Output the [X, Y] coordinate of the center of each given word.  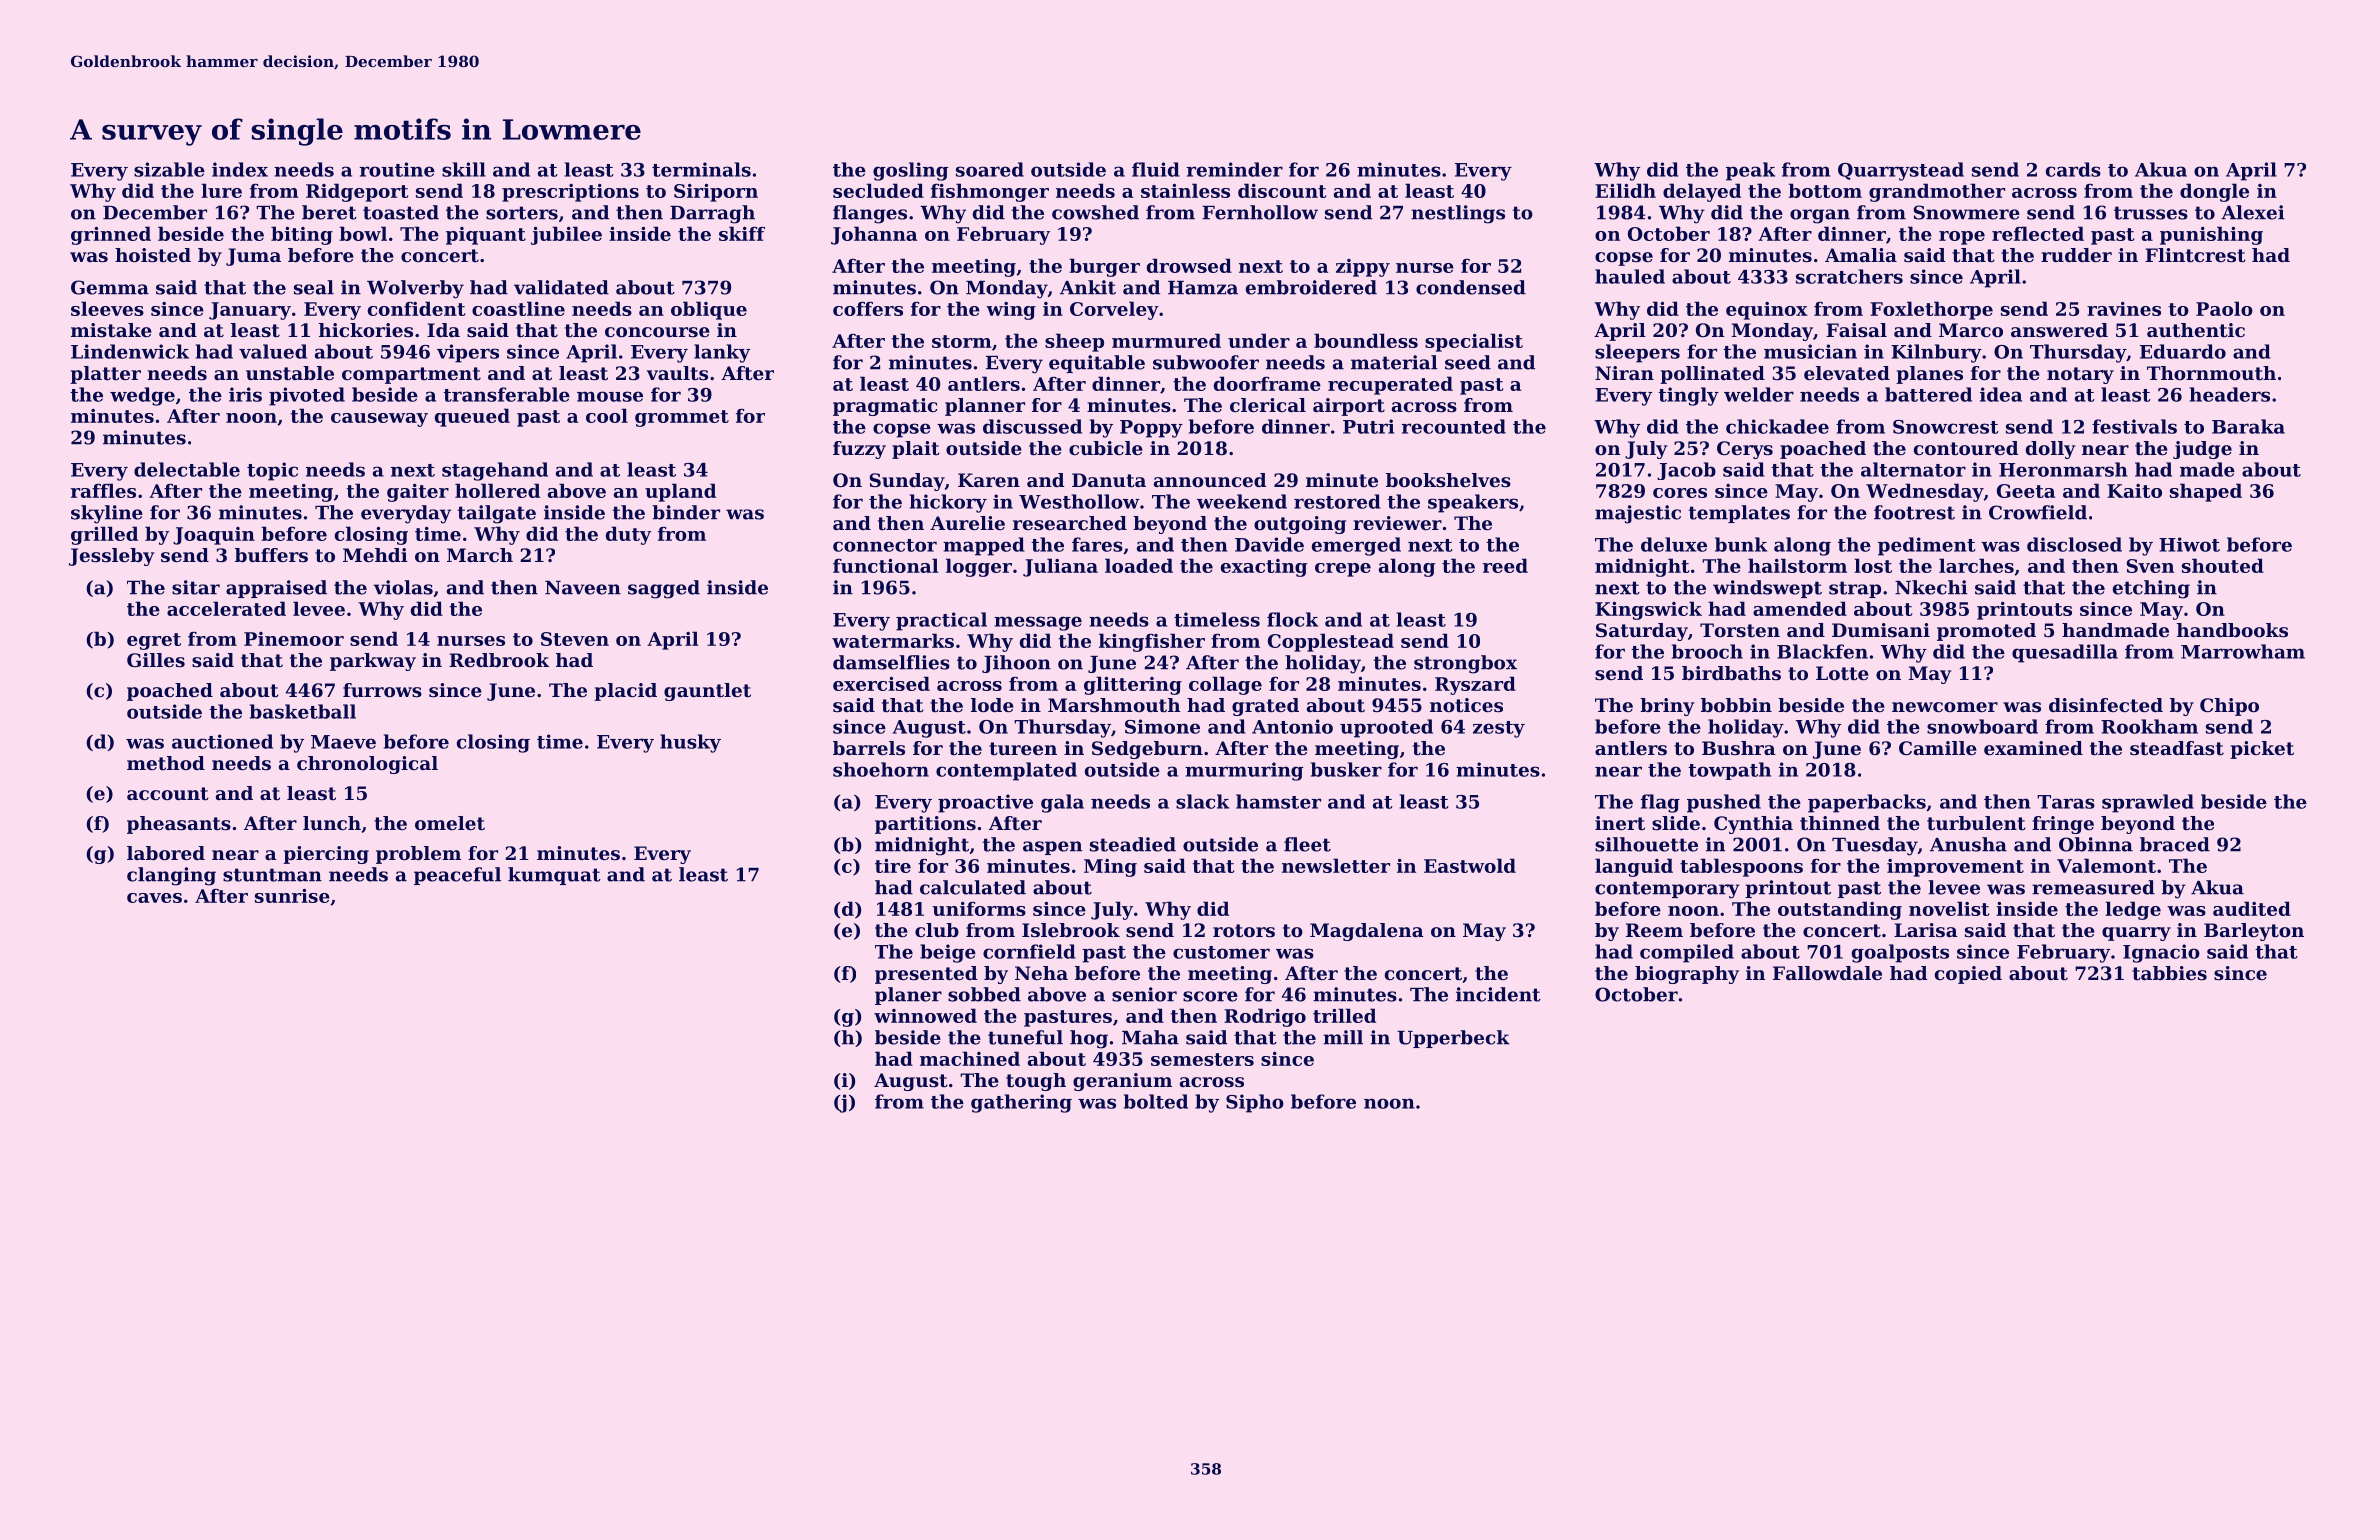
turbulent [1976, 823]
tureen [1023, 749]
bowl [363, 233]
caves [154, 898]
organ [1820, 216]
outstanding [1840, 910]
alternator [1913, 469]
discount [1282, 190]
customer [1221, 952]
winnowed [925, 1015]
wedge [142, 396]
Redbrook [499, 660]
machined [970, 1058]
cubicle [1106, 448]
